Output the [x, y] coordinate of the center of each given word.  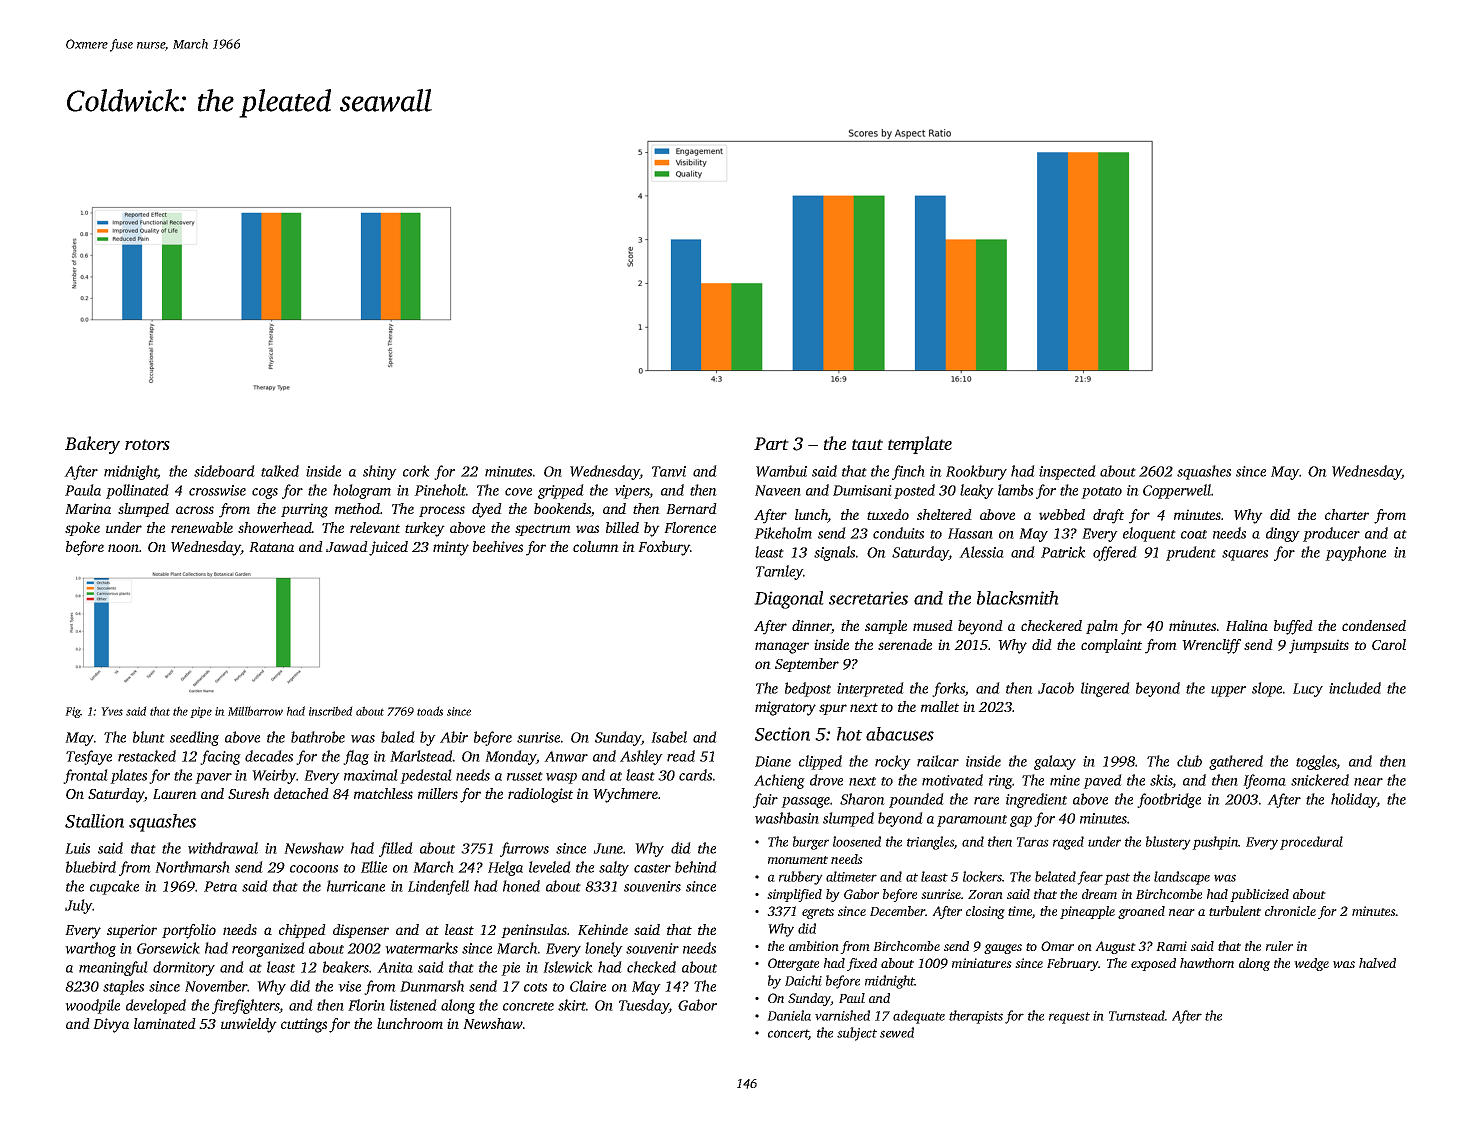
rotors [147, 444]
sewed [897, 1032]
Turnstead [1137, 1015]
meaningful [113, 968]
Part [771, 443]
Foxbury [664, 548]
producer [1331, 534]
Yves [112, 711]
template [920, 445]
